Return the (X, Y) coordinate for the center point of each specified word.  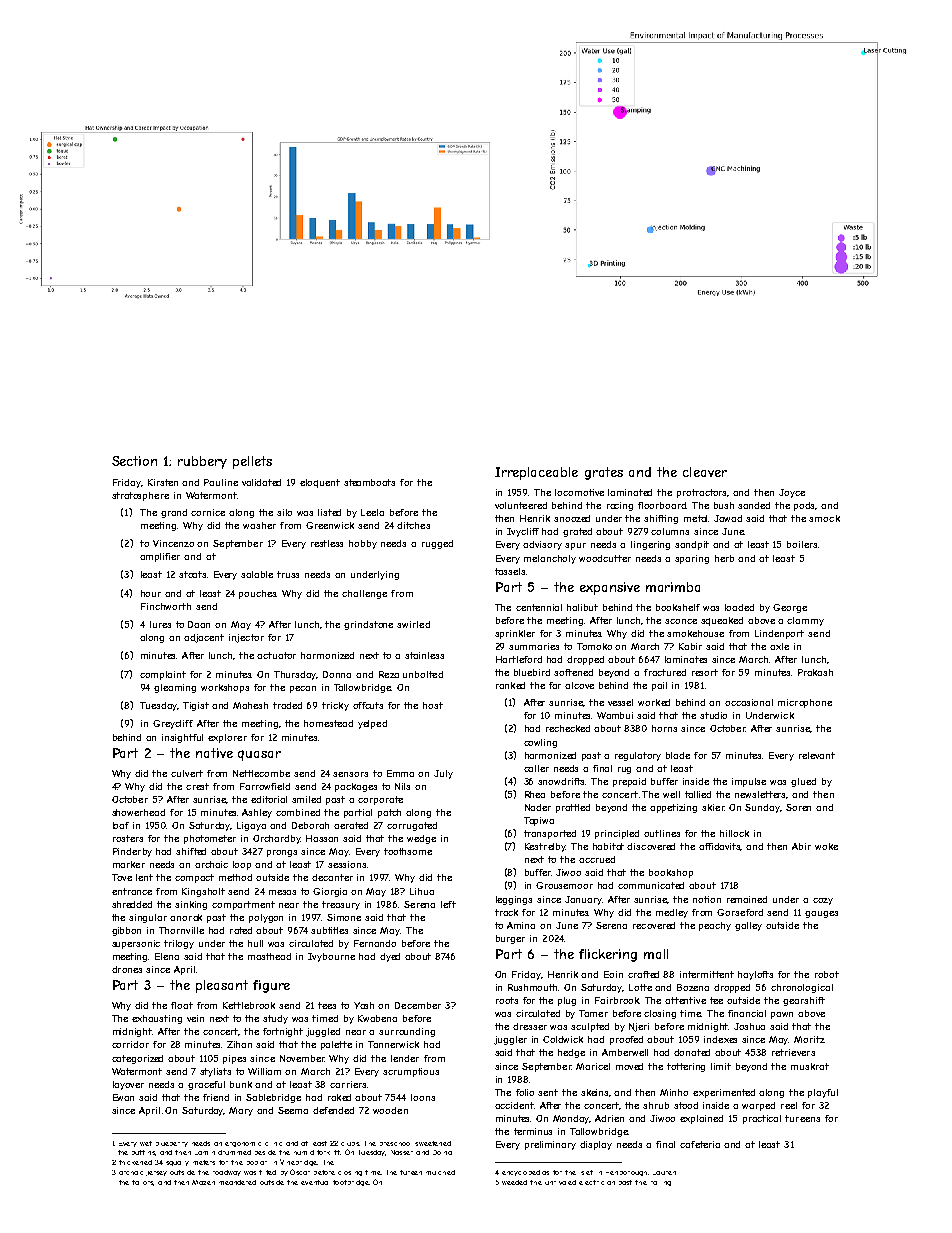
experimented (724, 1093)
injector (246, 638)
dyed (390, 957)
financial (747, 1013)
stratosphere (140, 496)
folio (525, 1092)
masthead (269, 956)
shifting (661, 519)
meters (204, 1162)
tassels (510, 571)
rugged (437, 544)
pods (805, 506)
